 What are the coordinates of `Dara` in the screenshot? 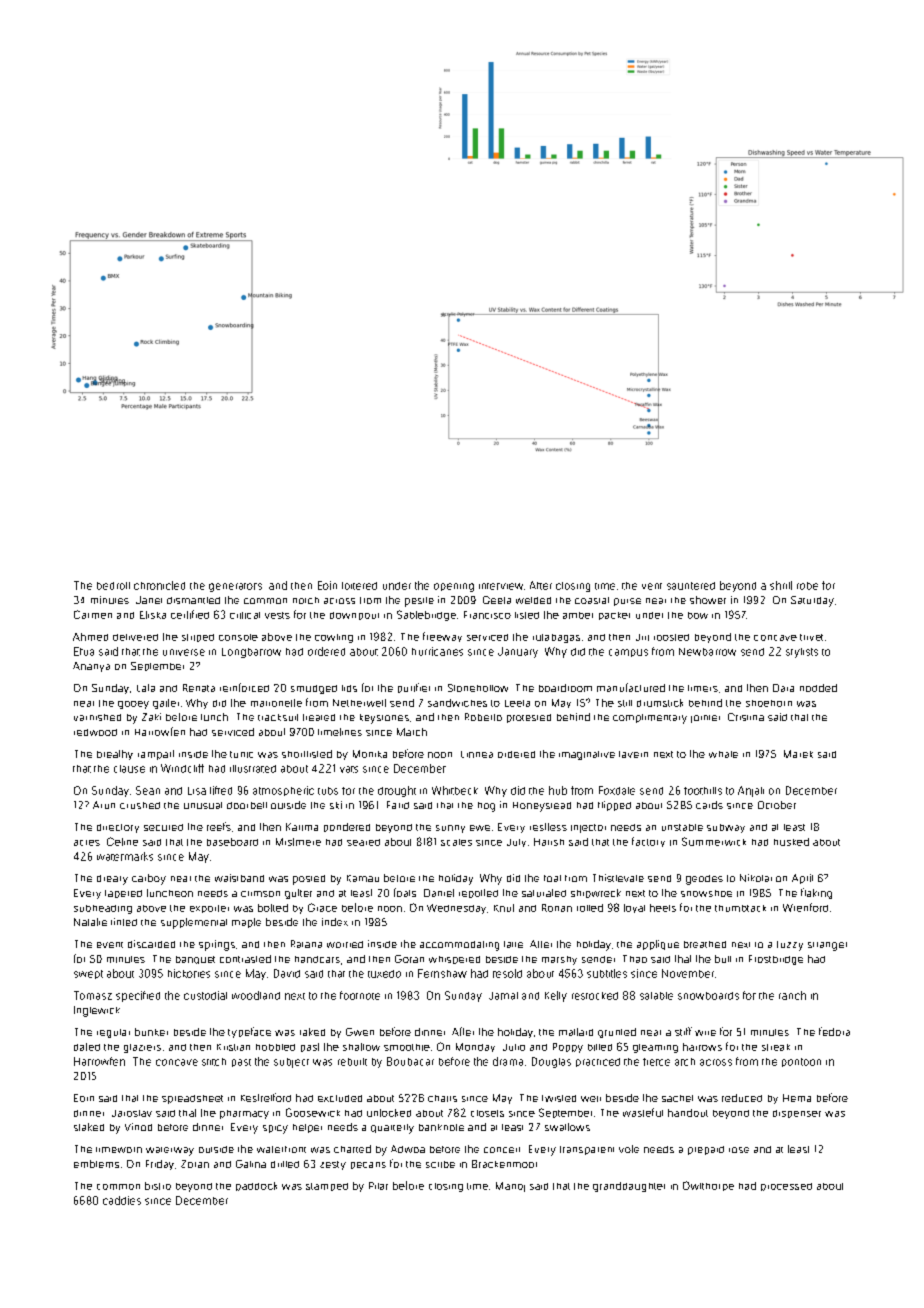 It's located at (783, 688).
